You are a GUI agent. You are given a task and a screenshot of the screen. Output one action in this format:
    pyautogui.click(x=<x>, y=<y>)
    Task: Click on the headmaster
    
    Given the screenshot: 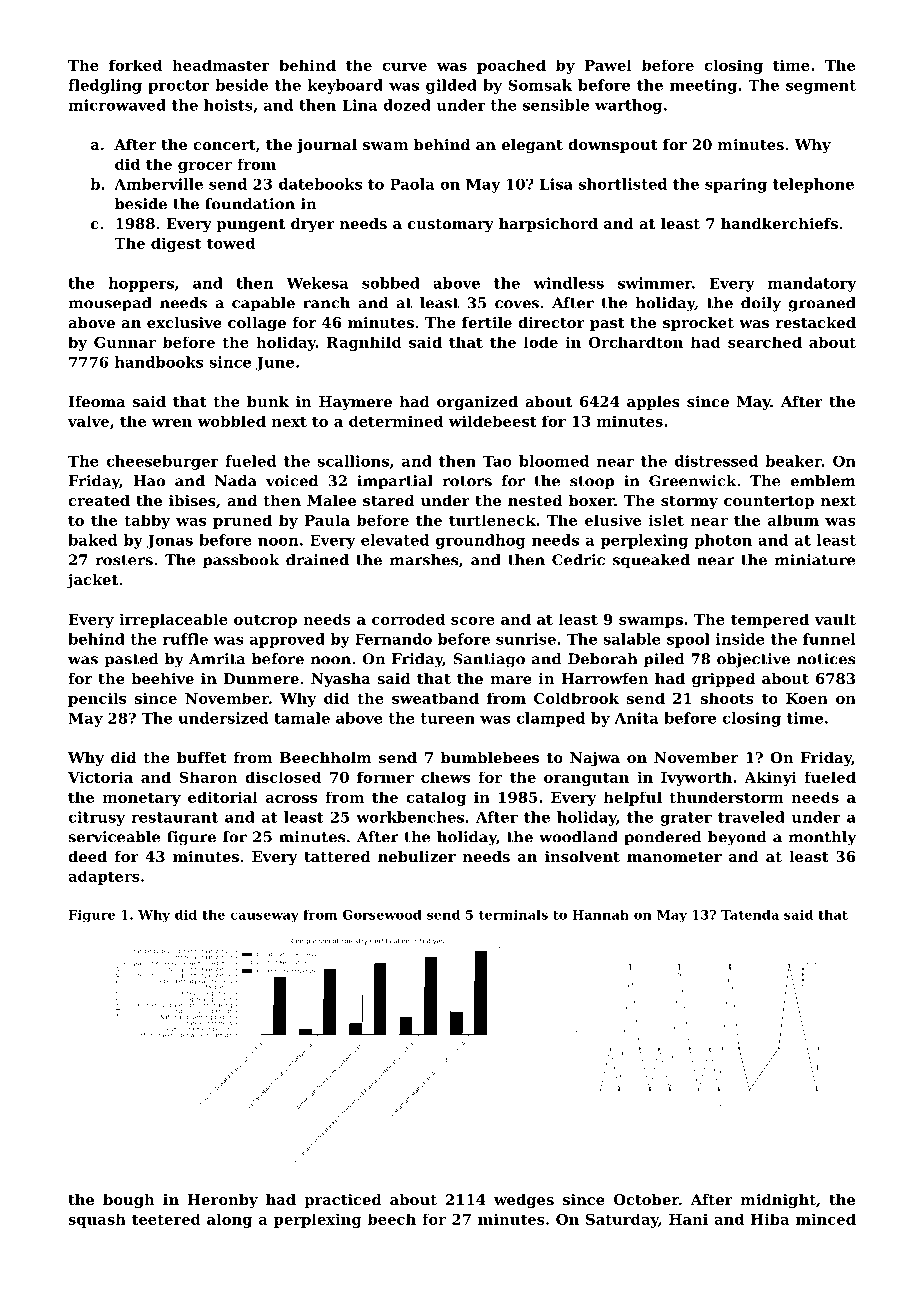 What is the action you would take?
    pyautogui.click(x=221, y=65)
